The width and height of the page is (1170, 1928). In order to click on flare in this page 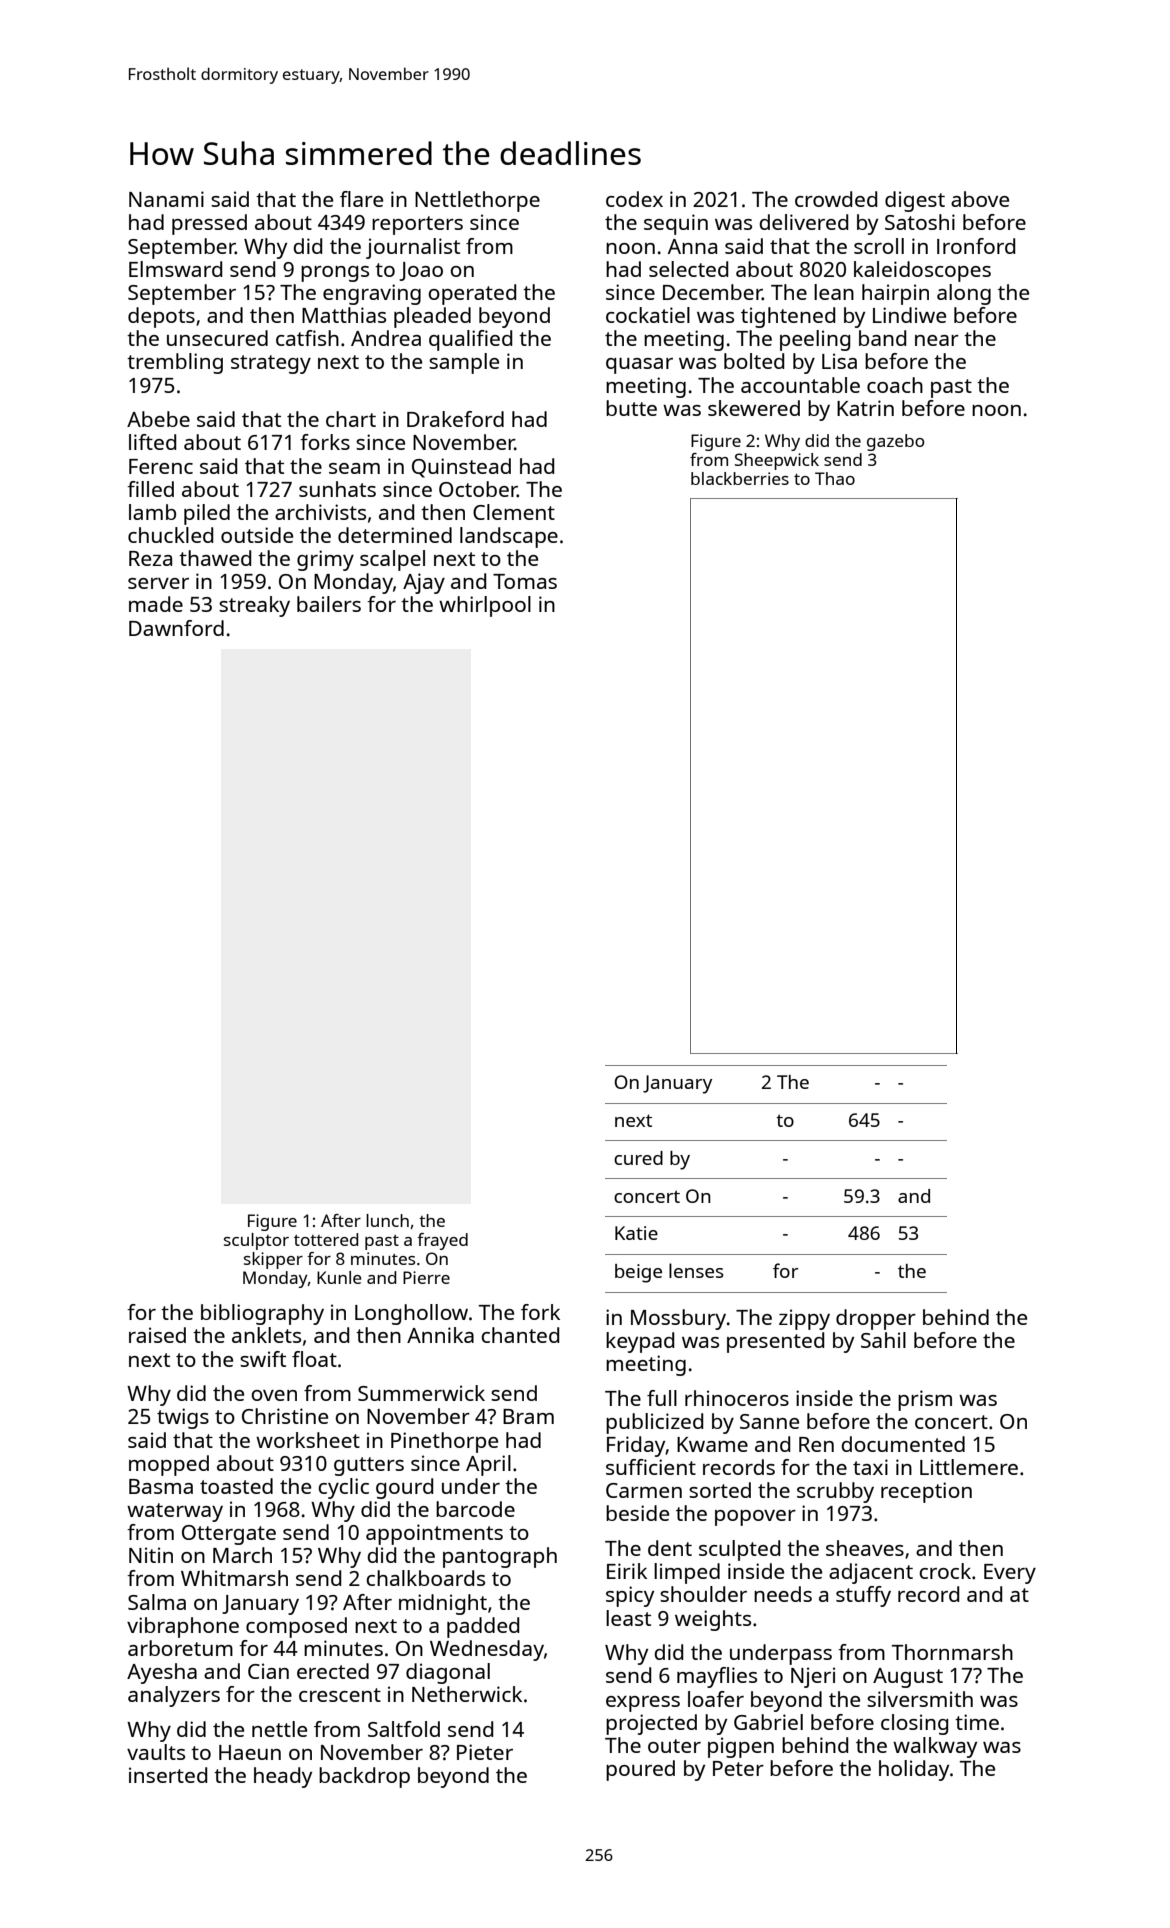, I will do `click(361, 199)`.
